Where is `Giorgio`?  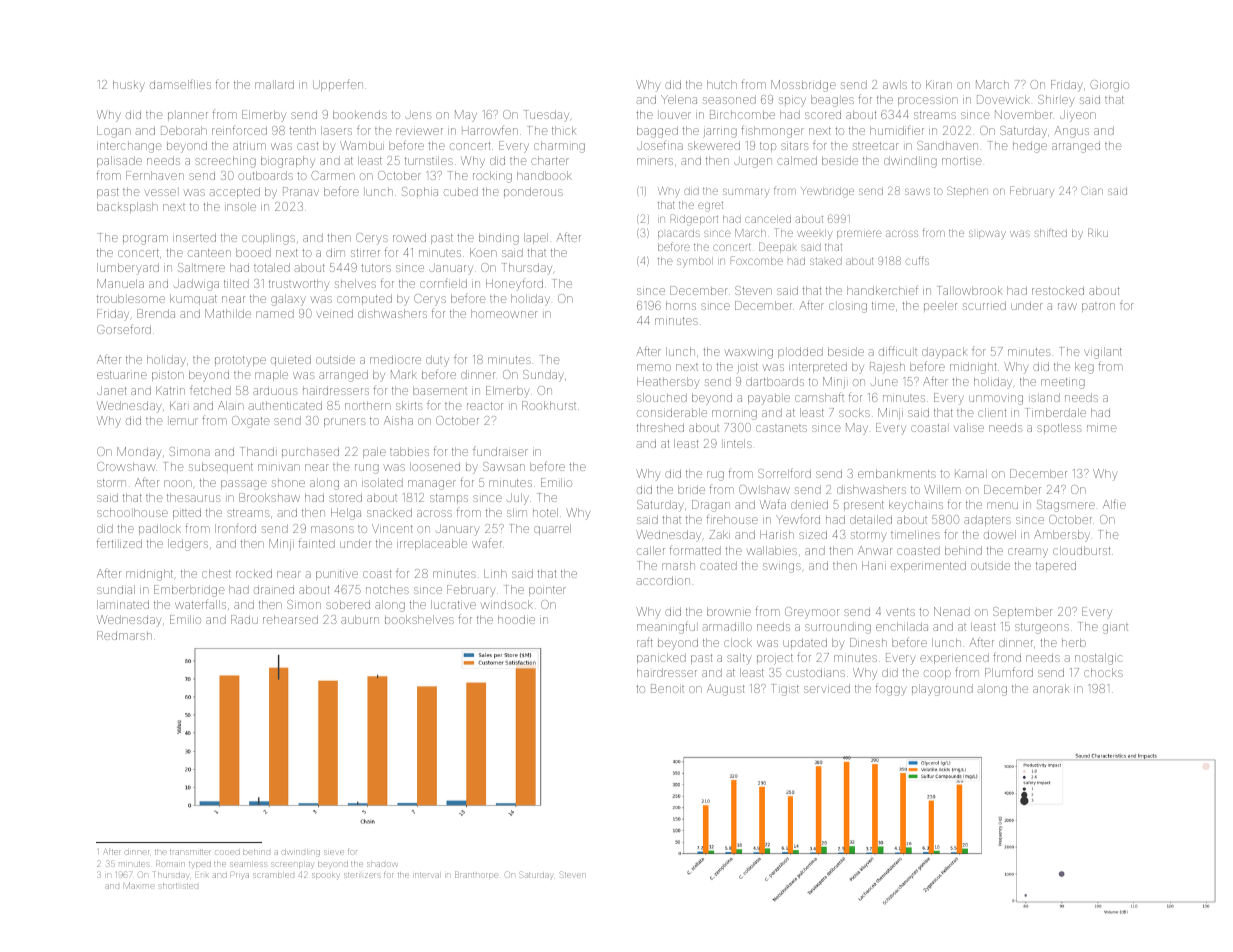 Giorgio is located at coordinates (1109, 86).
